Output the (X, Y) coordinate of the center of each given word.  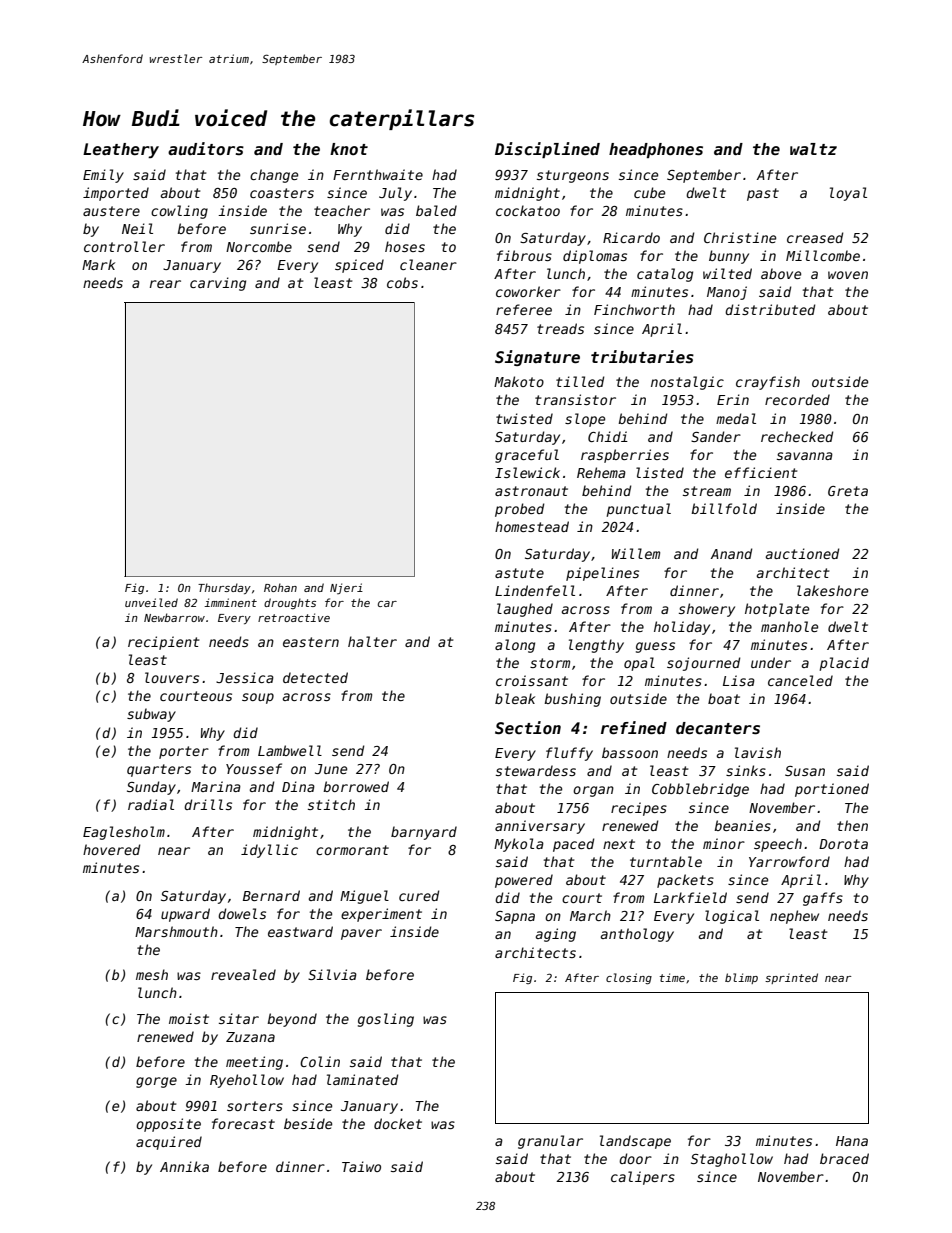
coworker (528, 291)
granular (550, 1142)
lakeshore (832, 590)
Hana (852, 1141)
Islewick (527, 472)
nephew (794, 917)
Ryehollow (247, 1081)
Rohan (280, 587)
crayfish (768, 383)
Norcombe (259, 246)
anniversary (540, 827)
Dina (298, 786)
